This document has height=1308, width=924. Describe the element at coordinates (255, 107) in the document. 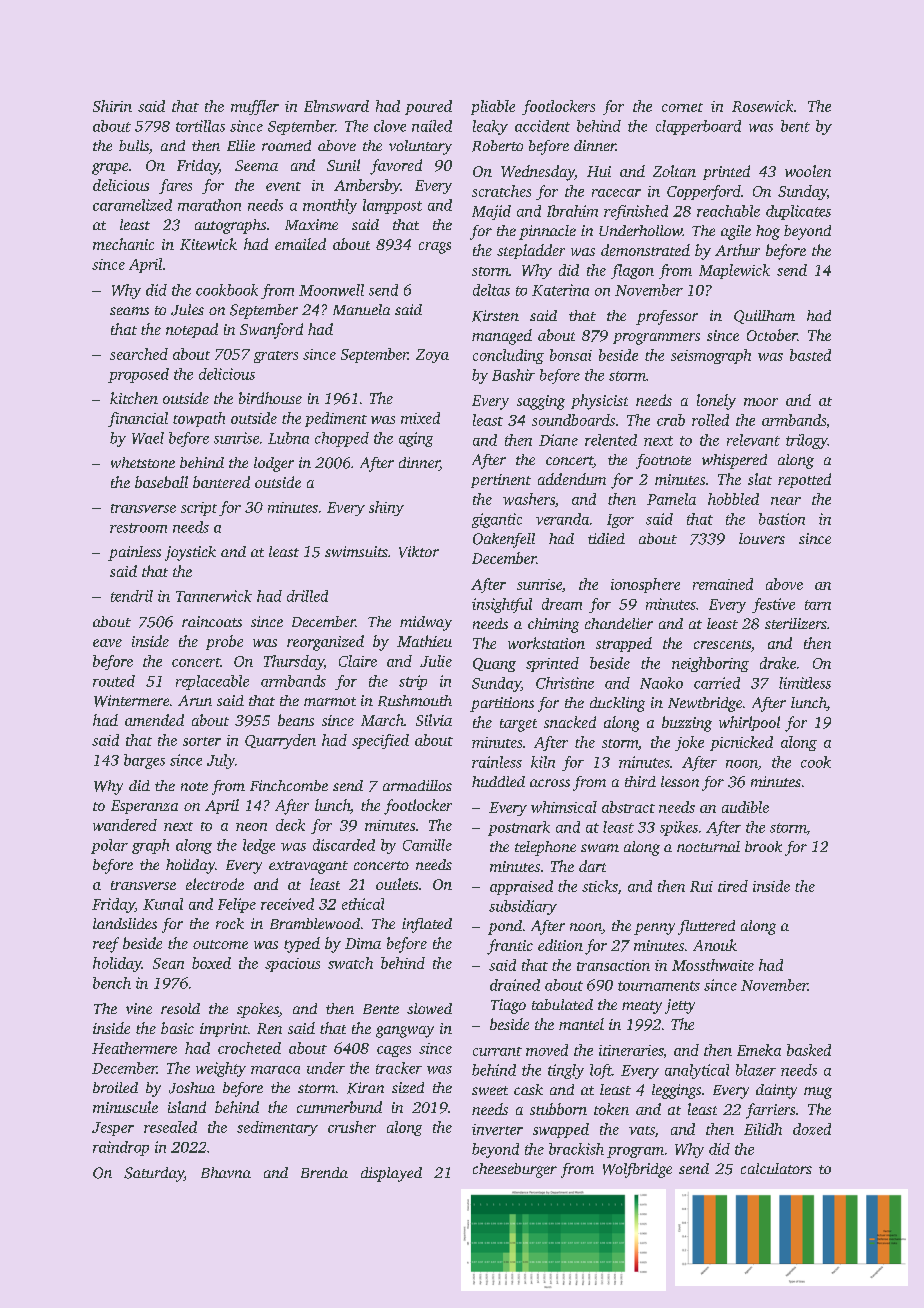

I see `muffler` at that location.
